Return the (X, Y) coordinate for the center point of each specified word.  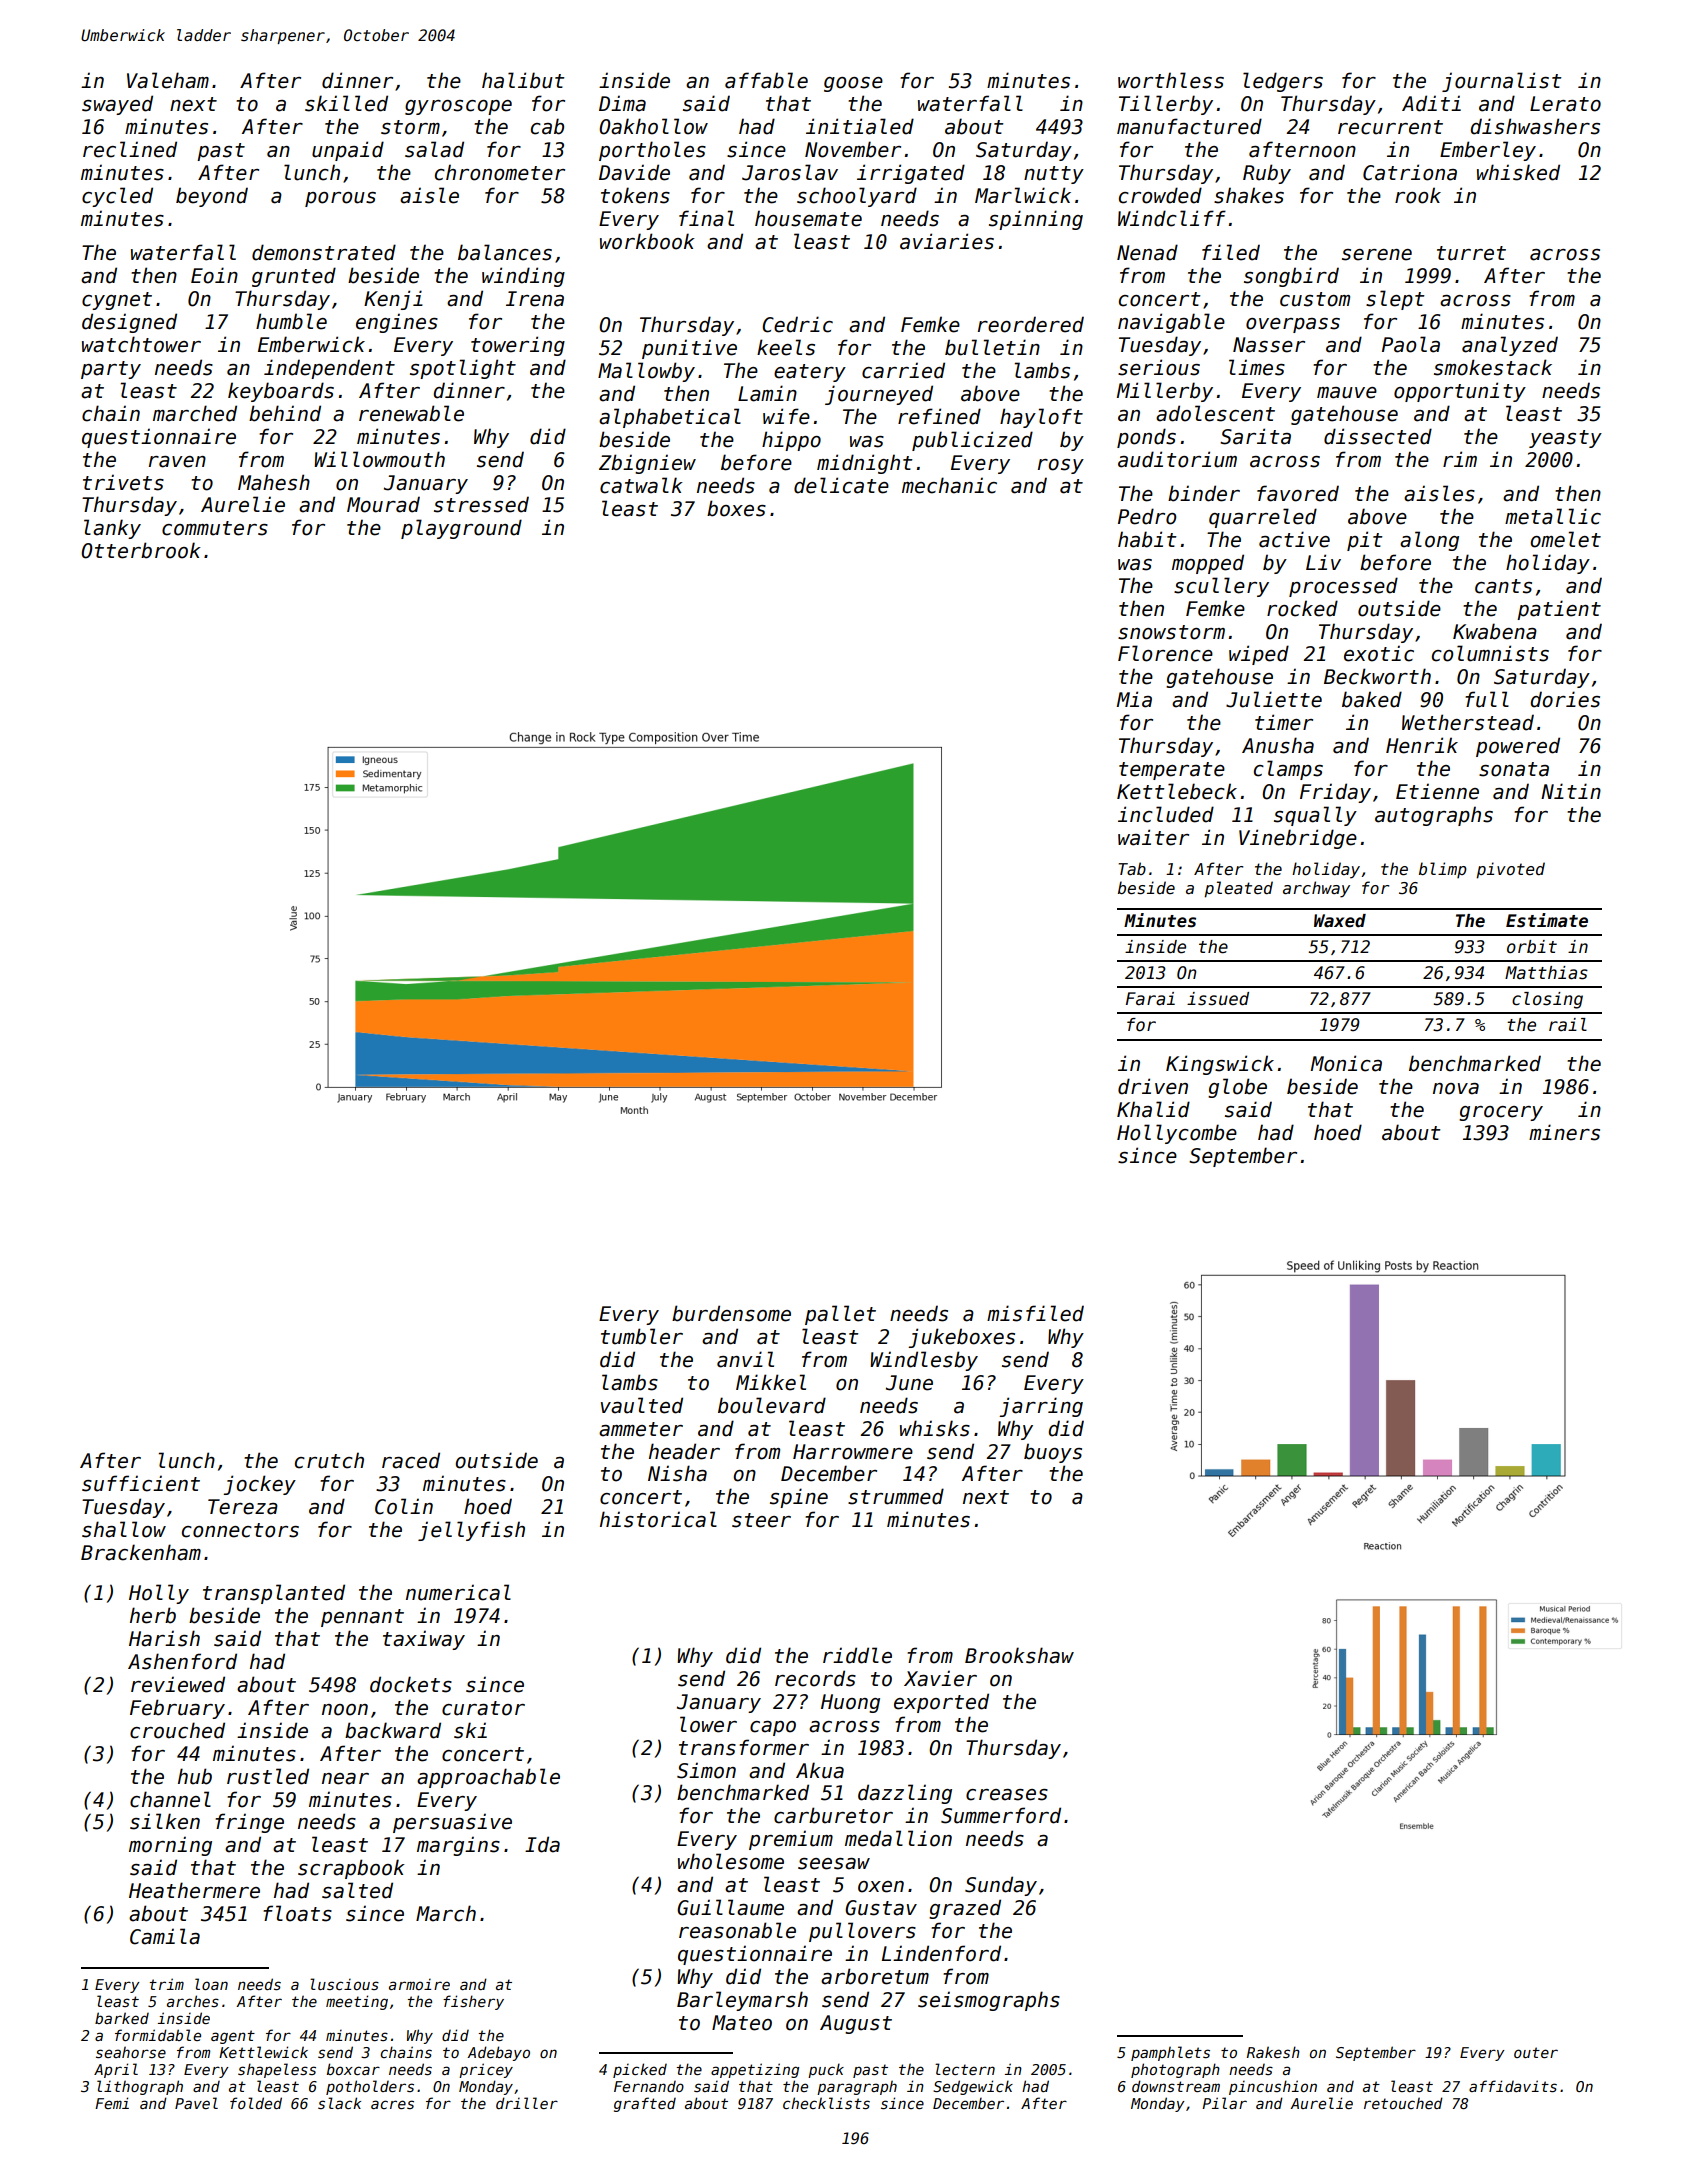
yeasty (1565, 439)
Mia (1134, 699)
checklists (826, 2103)
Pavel (196, 2103)
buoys (1053, 1453)
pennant (362, 1618)
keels (786, 347)
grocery (1501, 1113)
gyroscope (458, 107)
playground (461, 529)
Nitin (1571, 791)
